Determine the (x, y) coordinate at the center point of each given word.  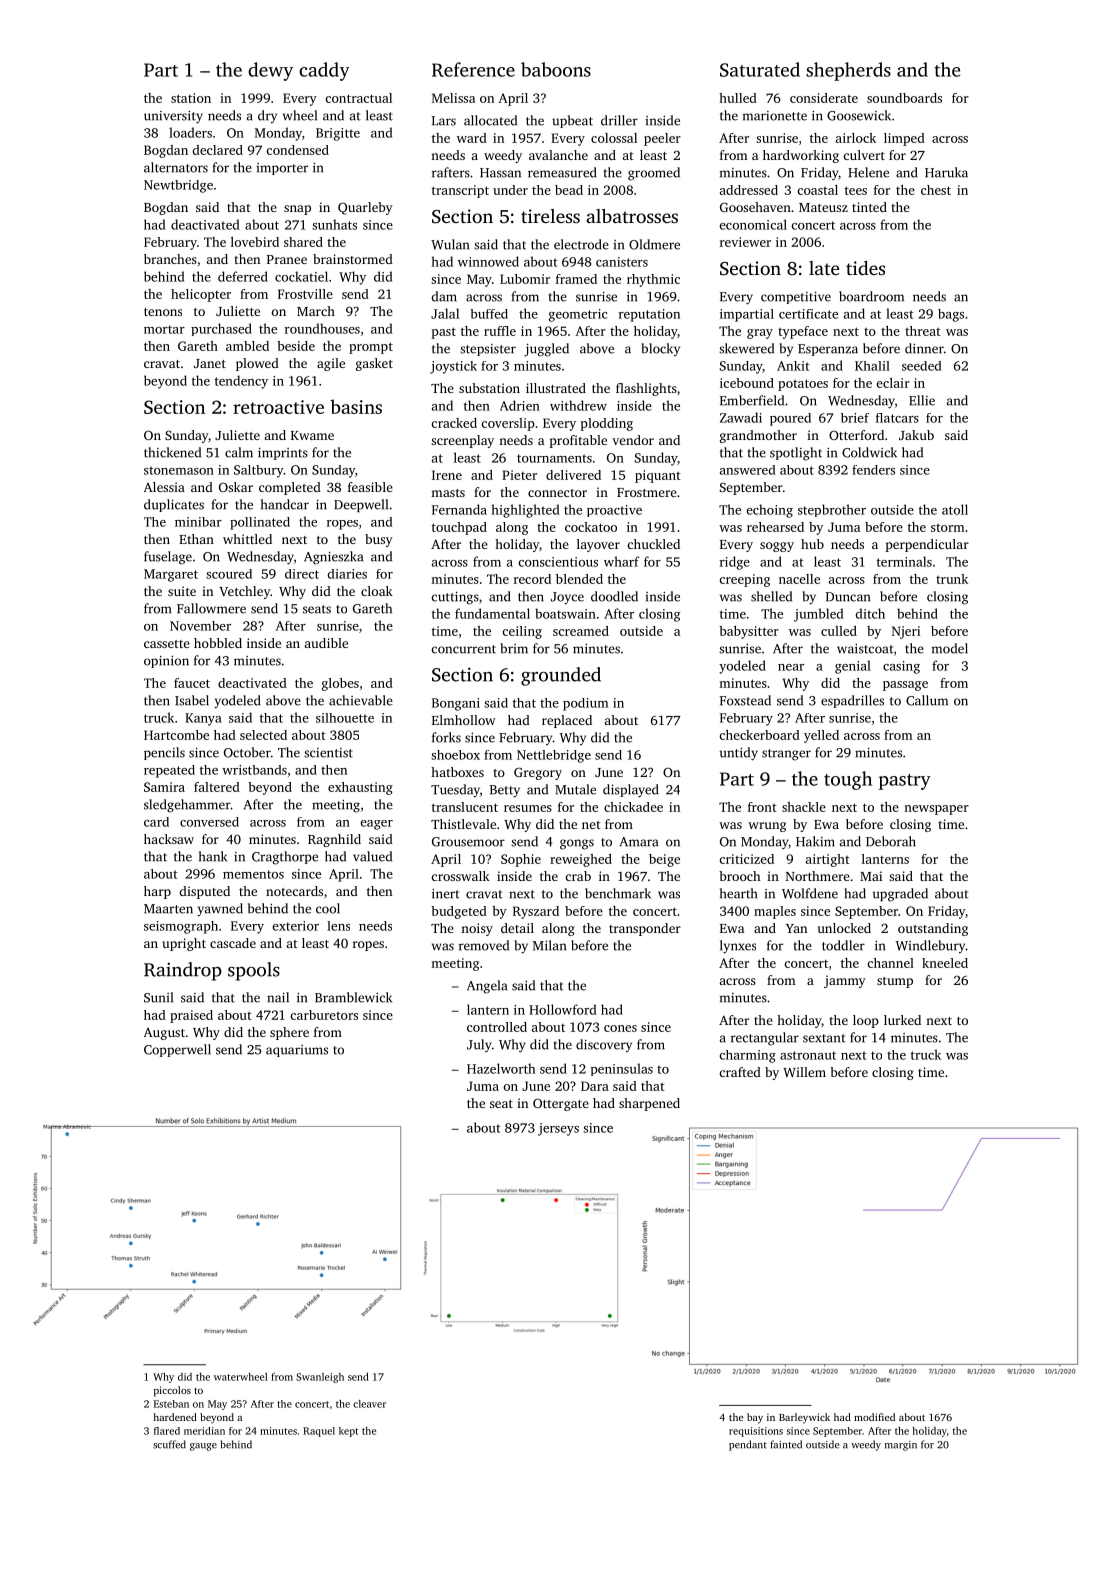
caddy (324, 71)
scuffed (169, 1444)
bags (951, 315)
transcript (460, 191)
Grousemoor (468, 842)
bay (755, 1418)
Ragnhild (334, 840)
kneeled (945, 963)
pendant (748, 1445)
